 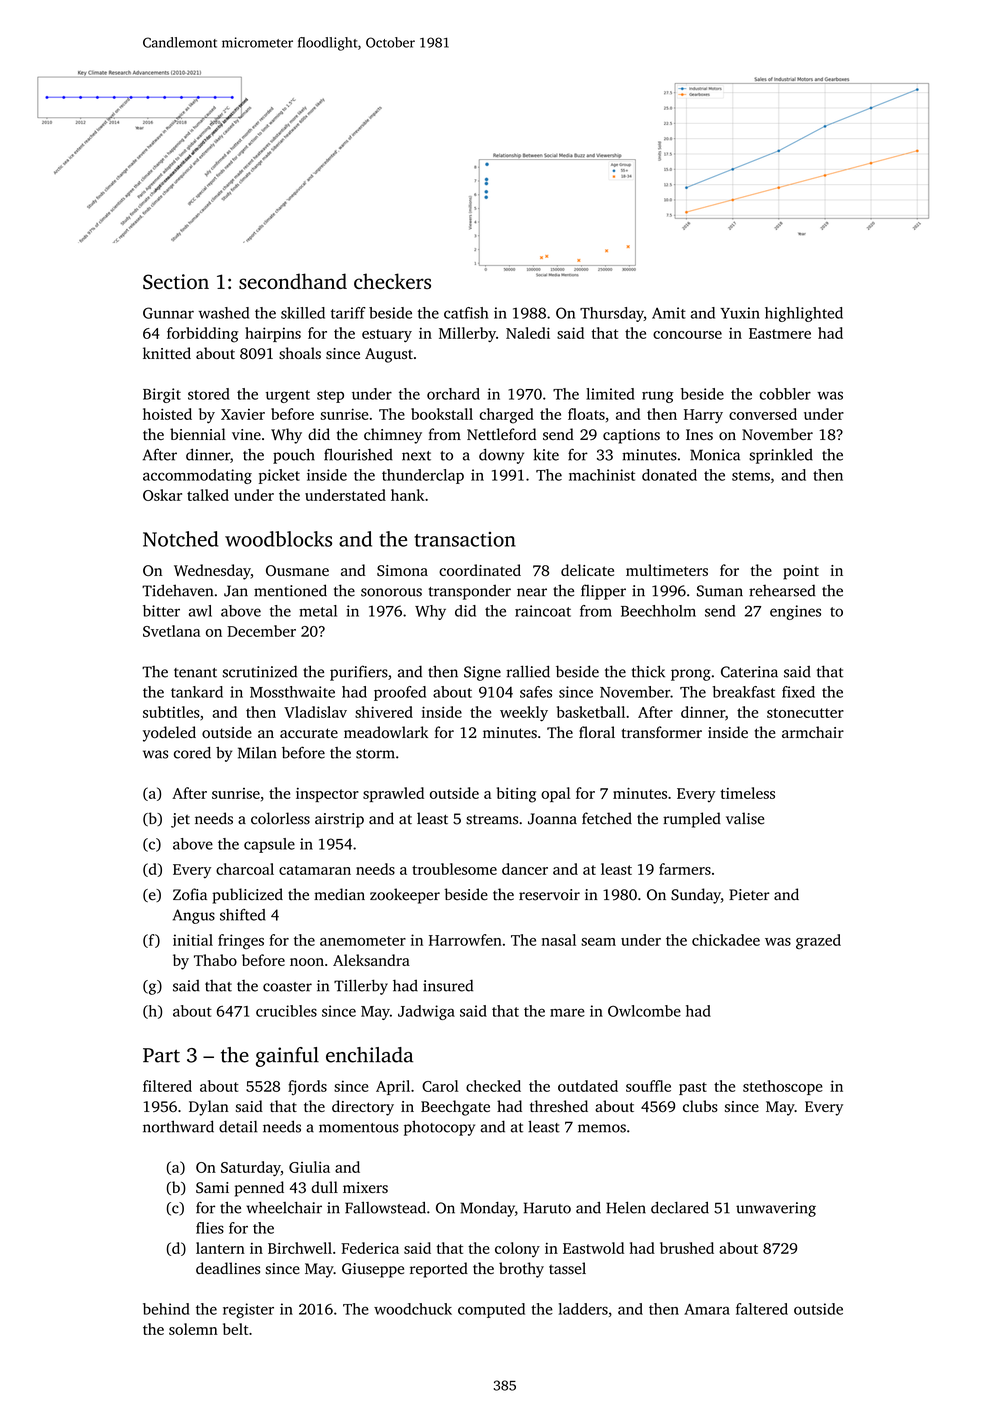 I want to click on photocopy, so click(x=439, y=1128).
